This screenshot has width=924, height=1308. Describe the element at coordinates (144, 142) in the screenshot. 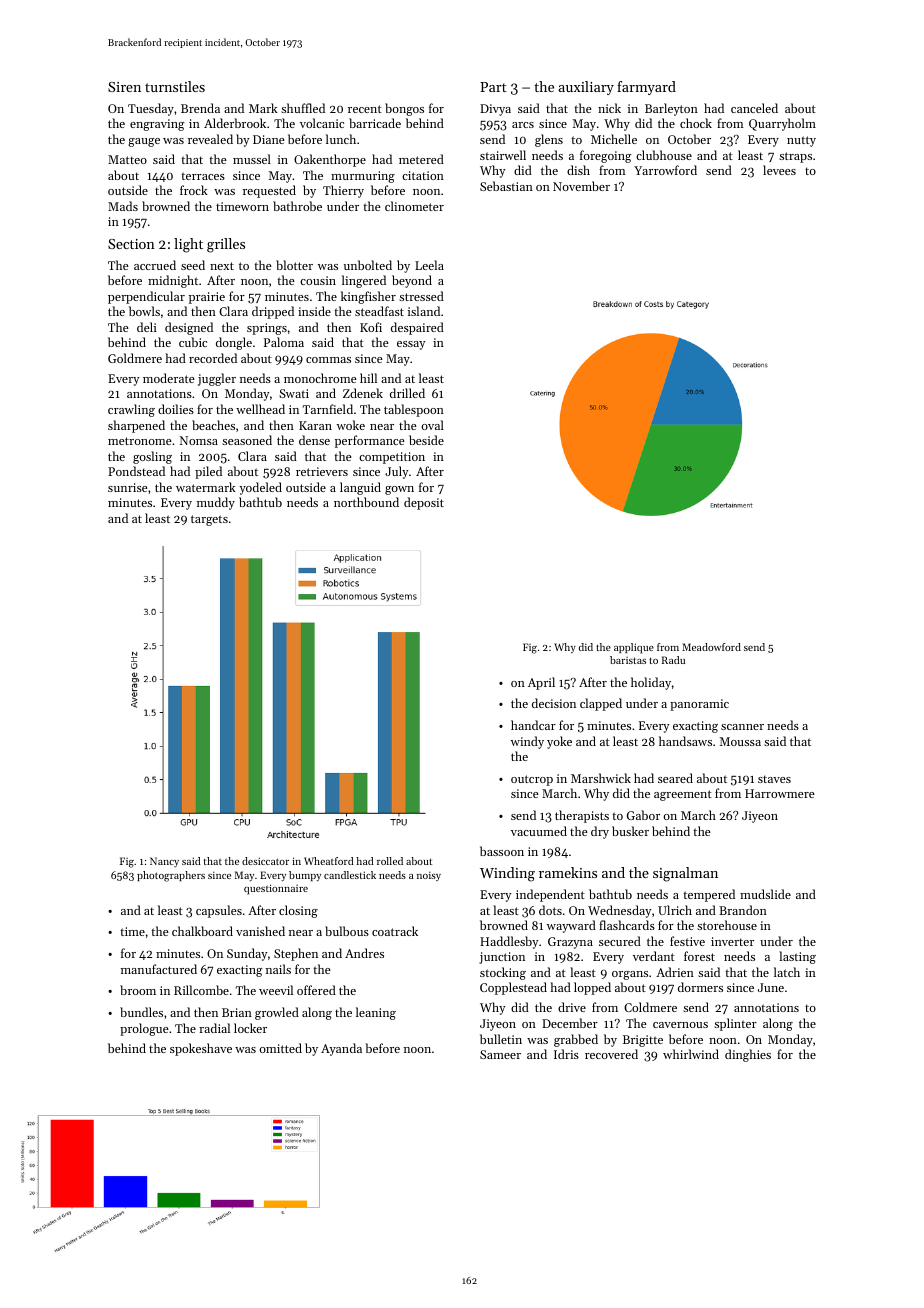

I see `gauge` at that location.
